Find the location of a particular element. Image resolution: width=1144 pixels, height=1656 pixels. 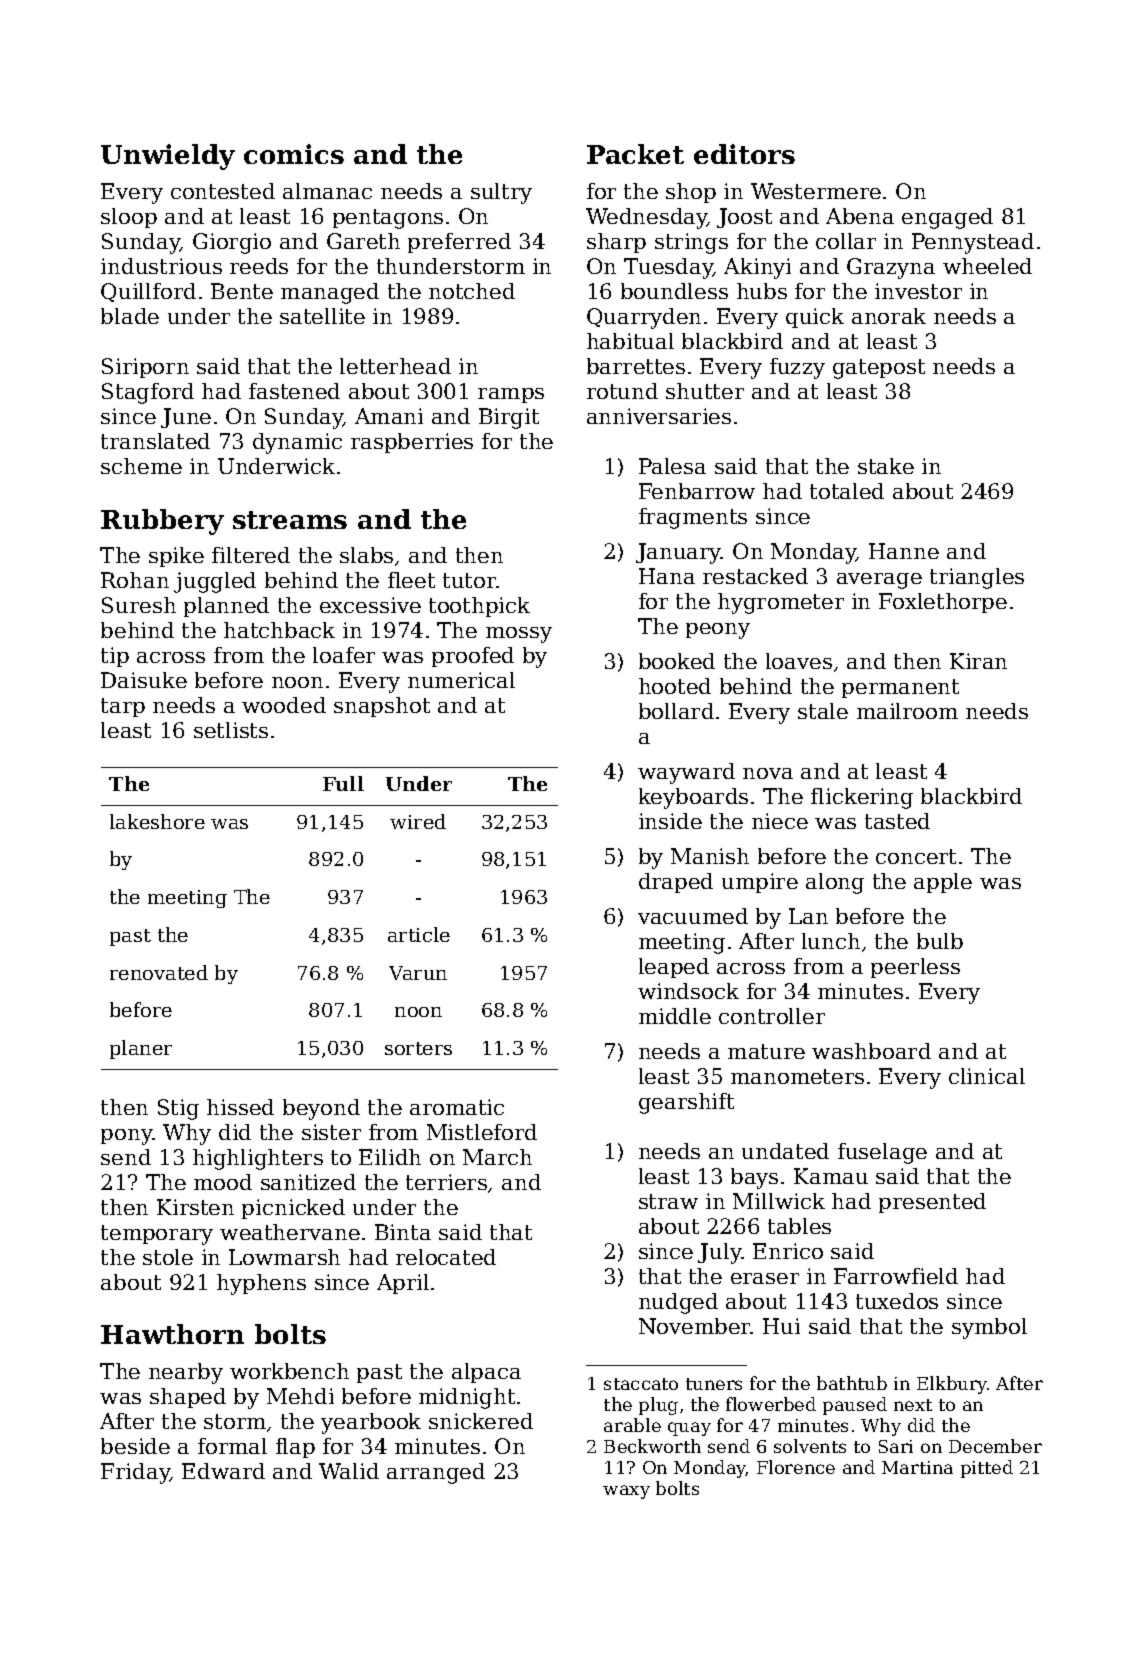

hissed is located at coordinates (240, 1107).
